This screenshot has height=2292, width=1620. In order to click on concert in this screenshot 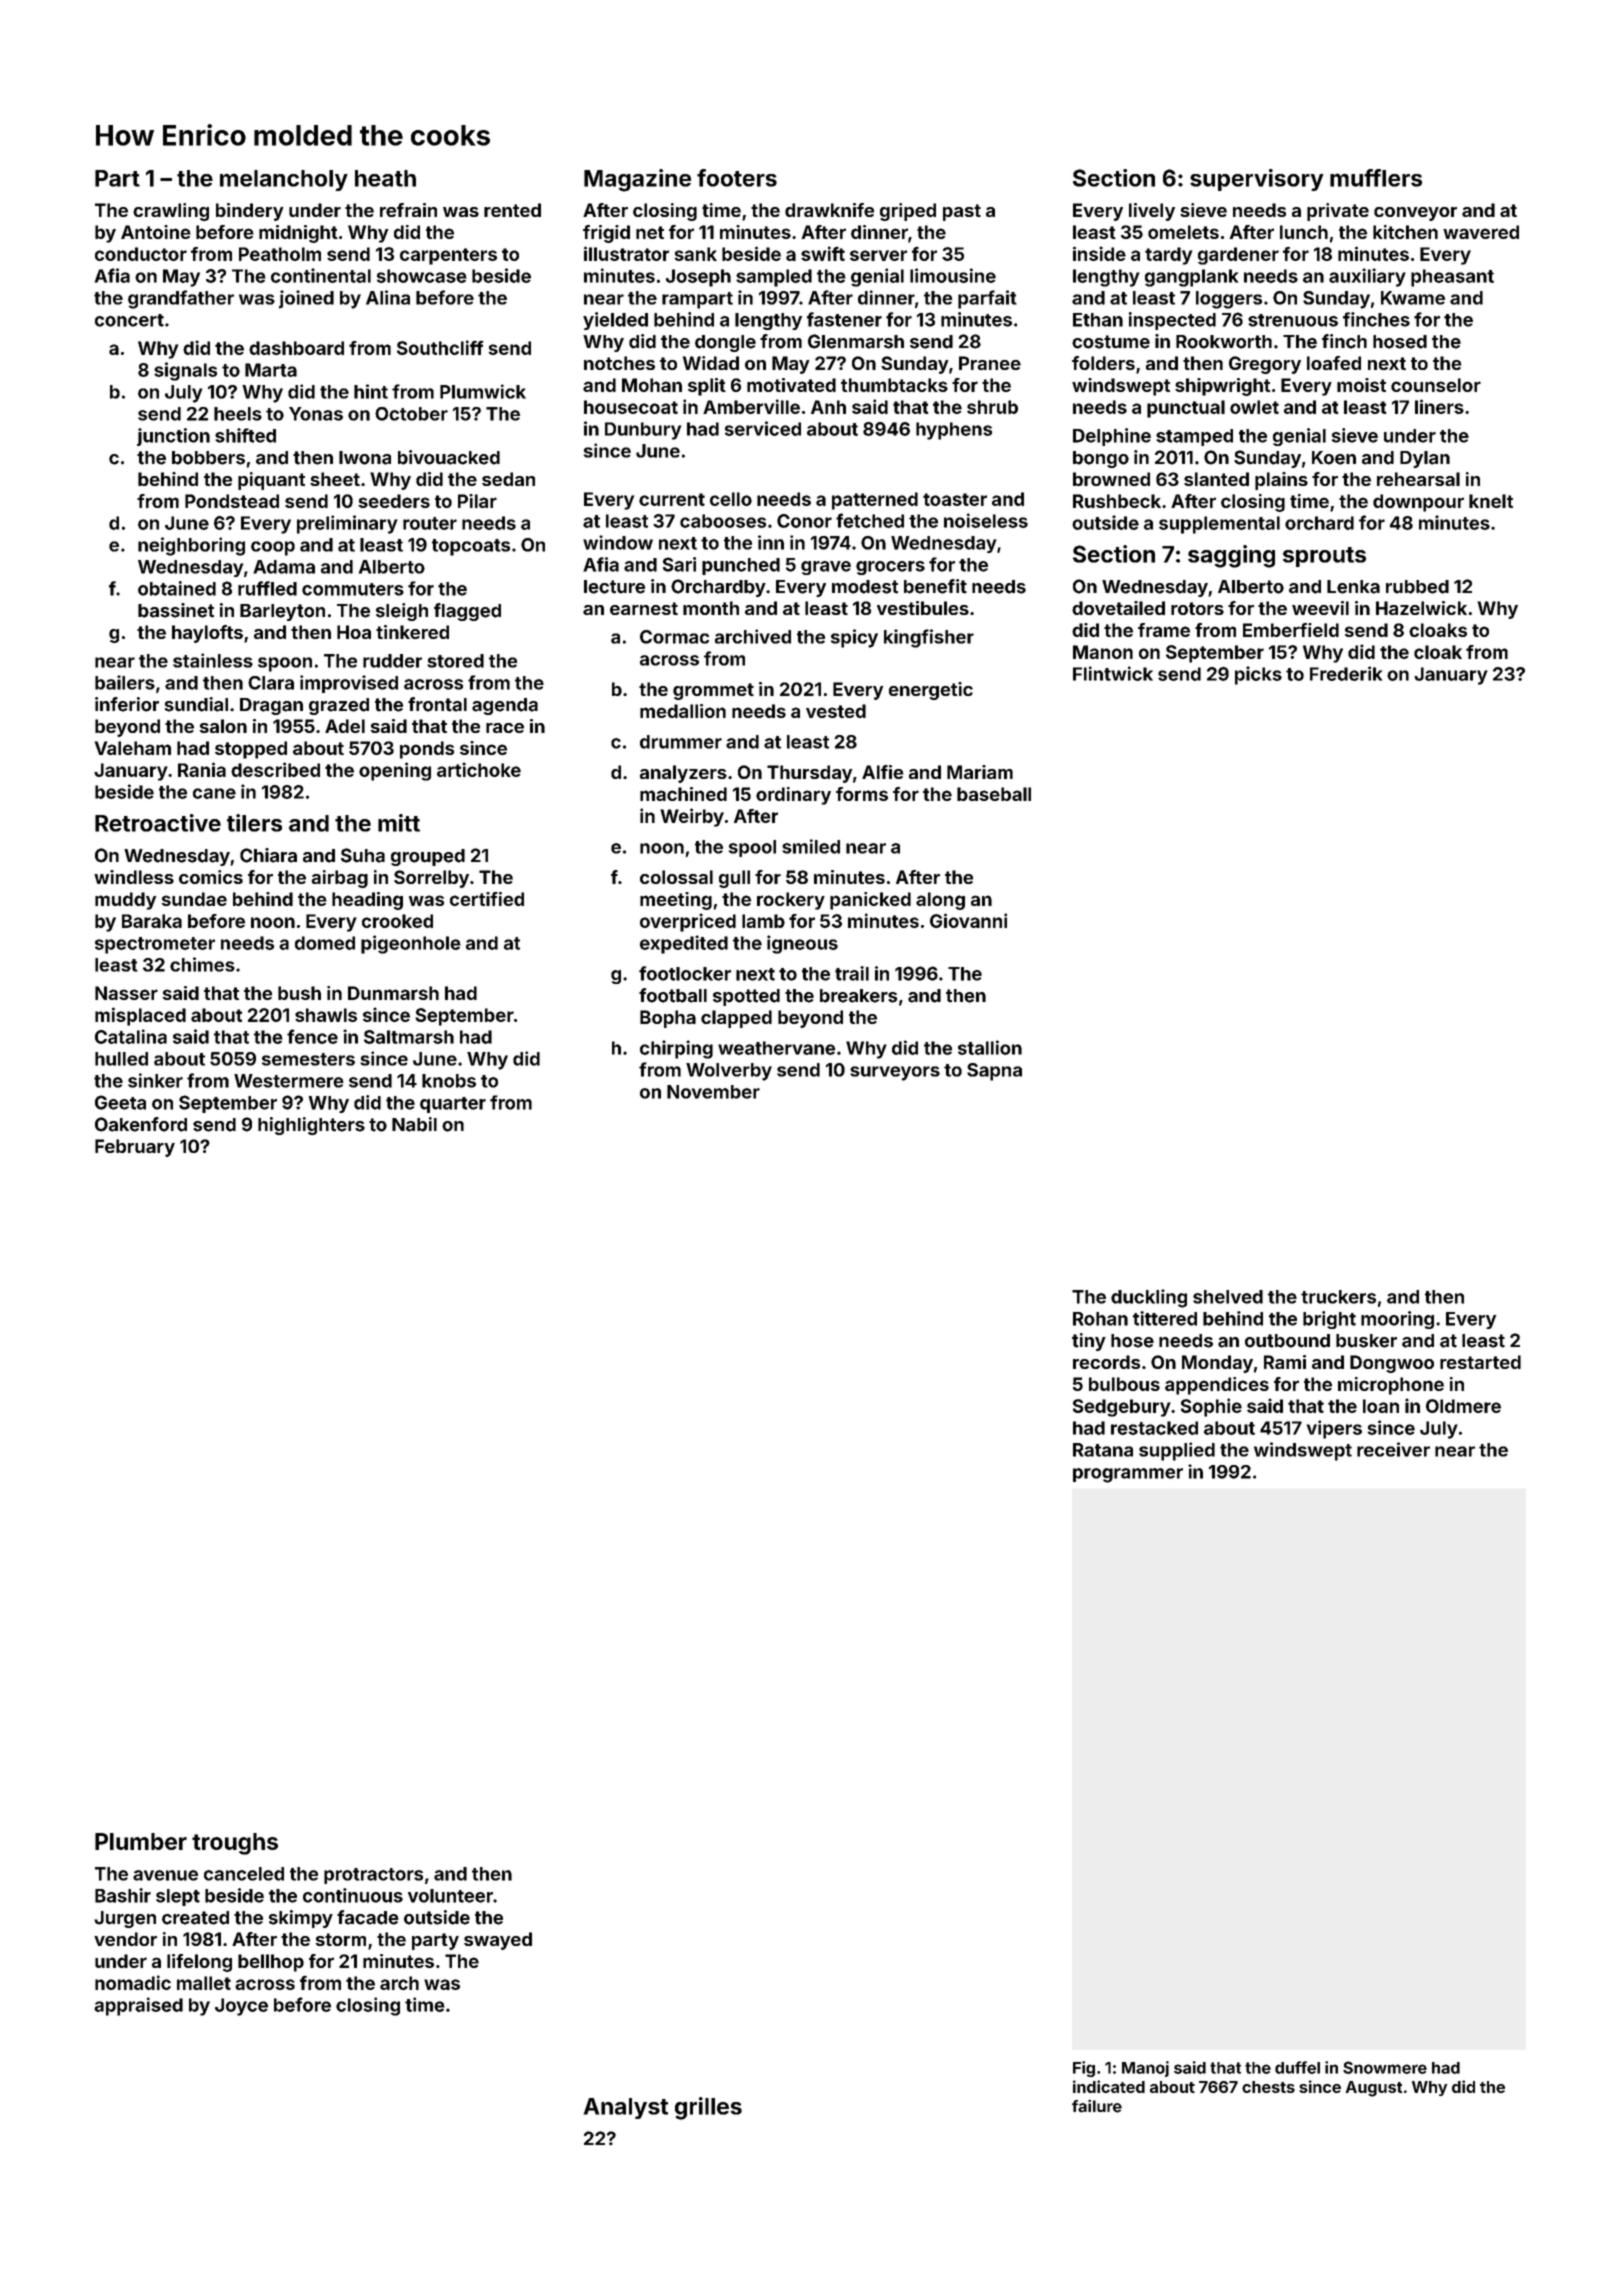, I will do `click(129, 320)`.
